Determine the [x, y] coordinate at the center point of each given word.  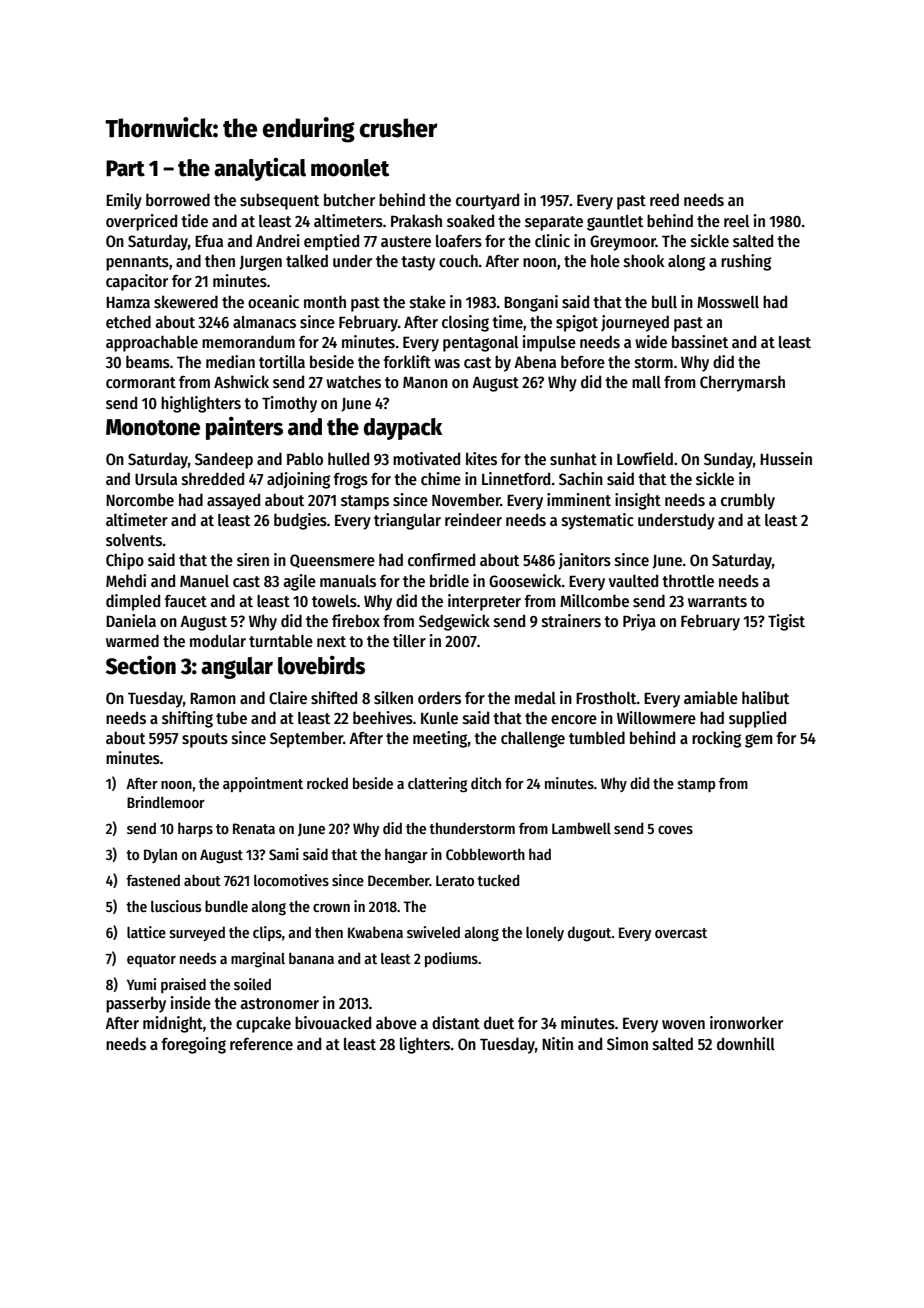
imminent [579, 499]
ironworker [746, 1022]
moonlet [350, 168]
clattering [437, 785]
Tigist [786, 622]
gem [759, 741]
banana [311, 958]
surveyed [197, 933]
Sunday [728, 460]
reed [664, 199]
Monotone [153, 427]
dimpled [133, 602]
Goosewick [525, 581]
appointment [263, 784]
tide [194, 220]
